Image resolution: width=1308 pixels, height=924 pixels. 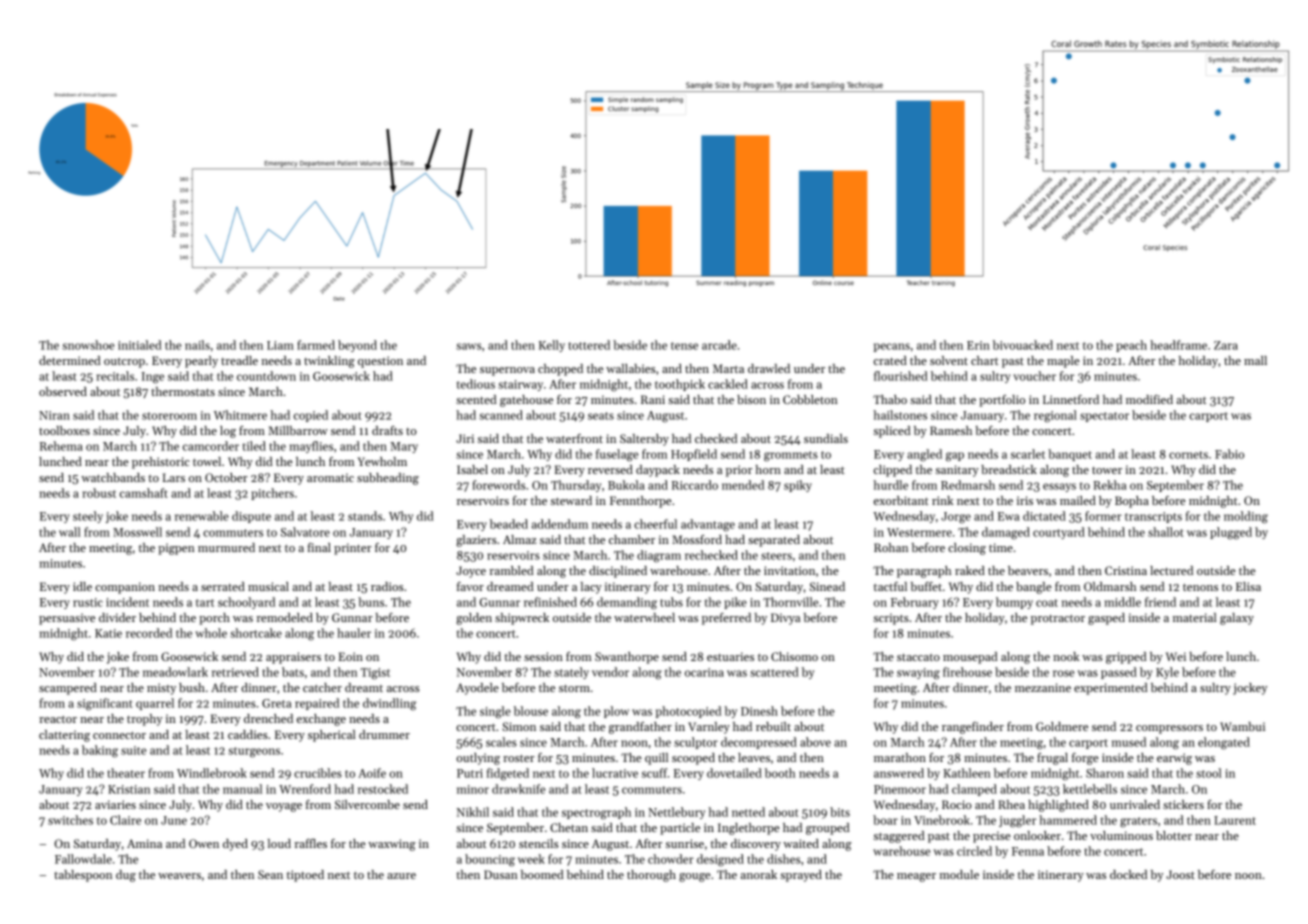 I want to click on reactor, so click(x=58, y=719).
